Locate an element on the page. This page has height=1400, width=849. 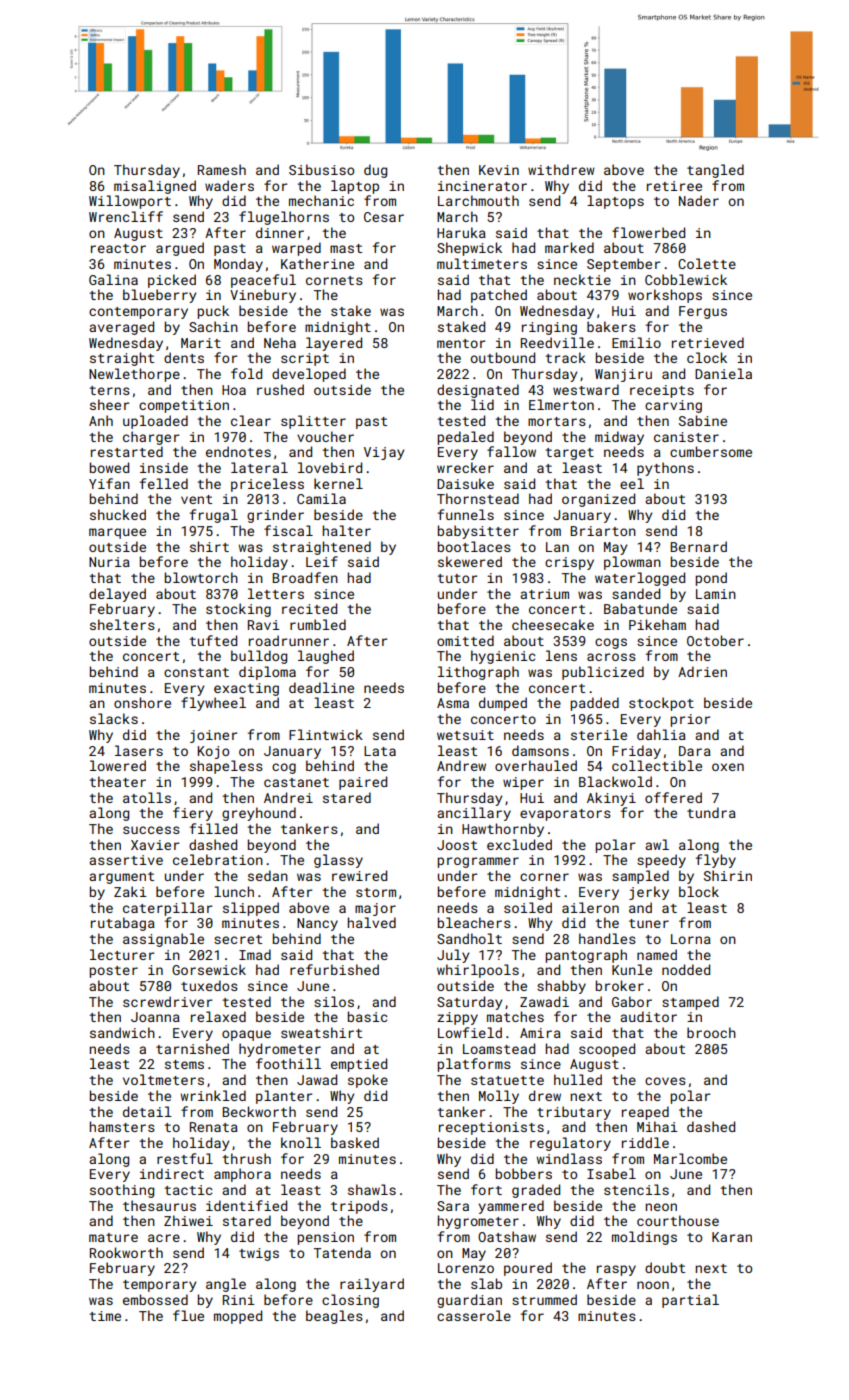
acre is located at coordinates (164, 1238).
